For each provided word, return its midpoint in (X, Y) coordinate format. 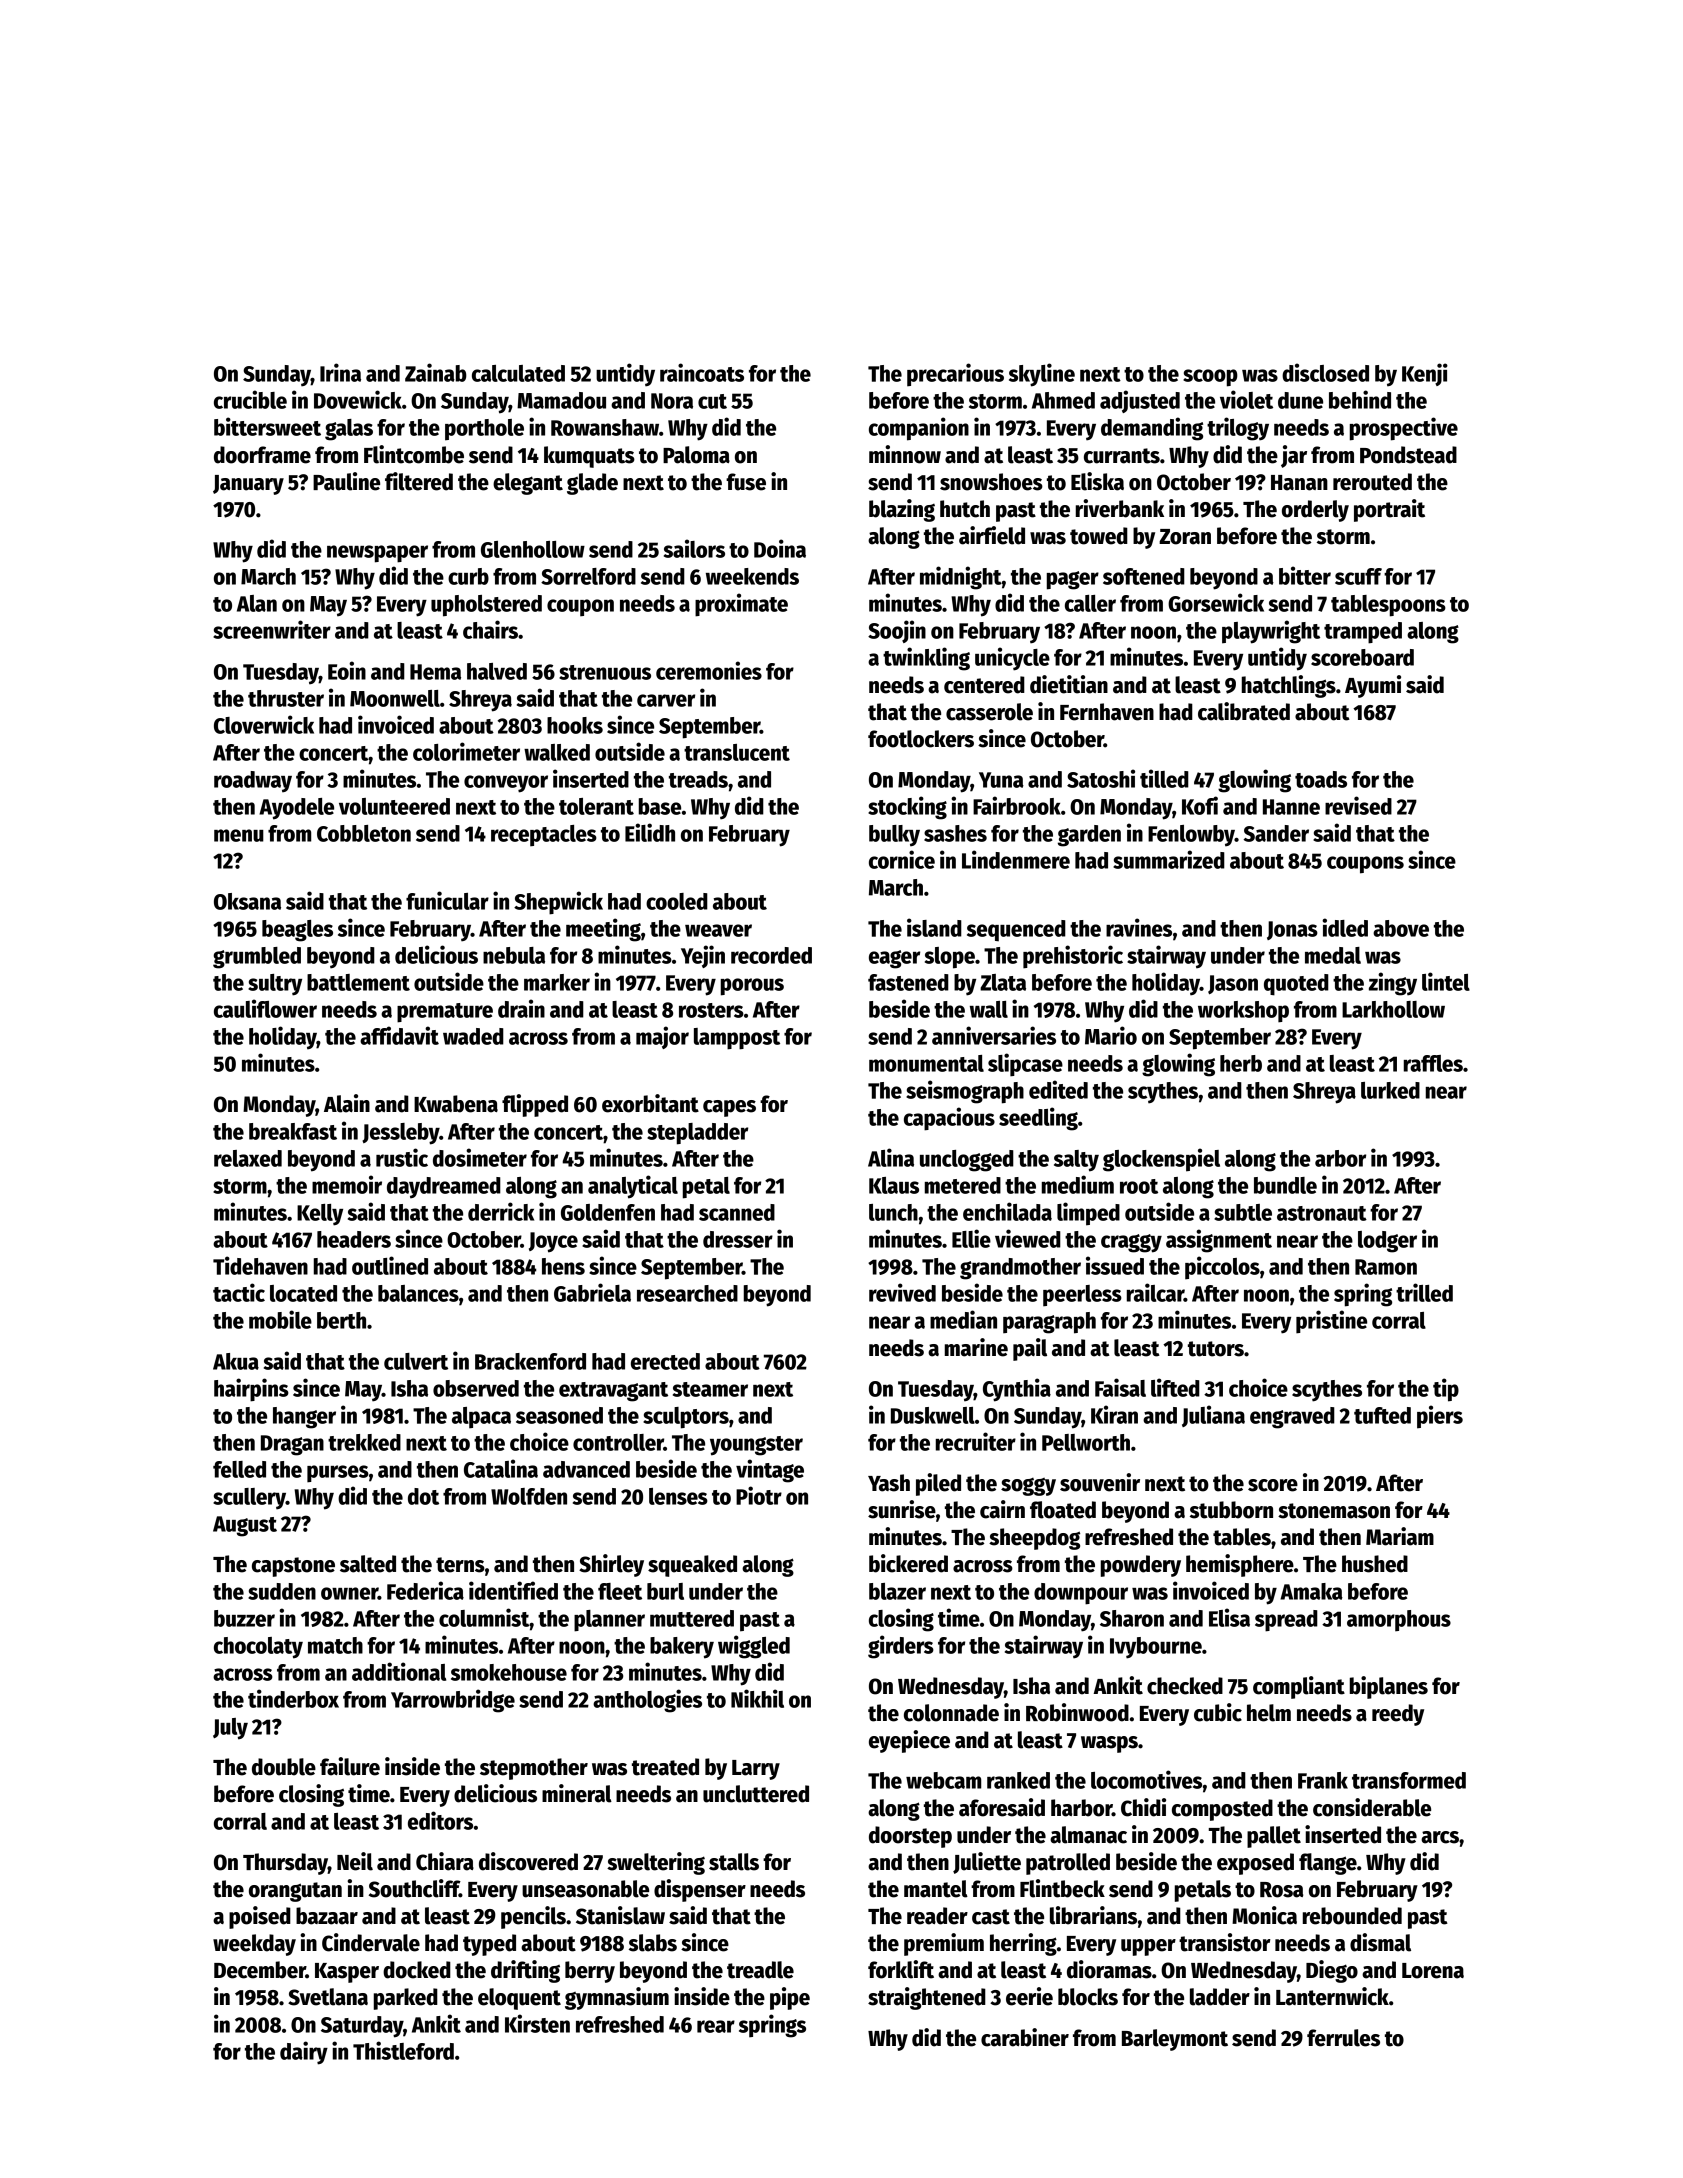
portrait (1389, 510)
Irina (340, 372)
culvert (416, 1361)
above (1401, 928)
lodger (1387, 1242)
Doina (780, 548)
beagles (297, 931)
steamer (710, 1389)
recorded (771, 955)
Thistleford (403, 2050)
